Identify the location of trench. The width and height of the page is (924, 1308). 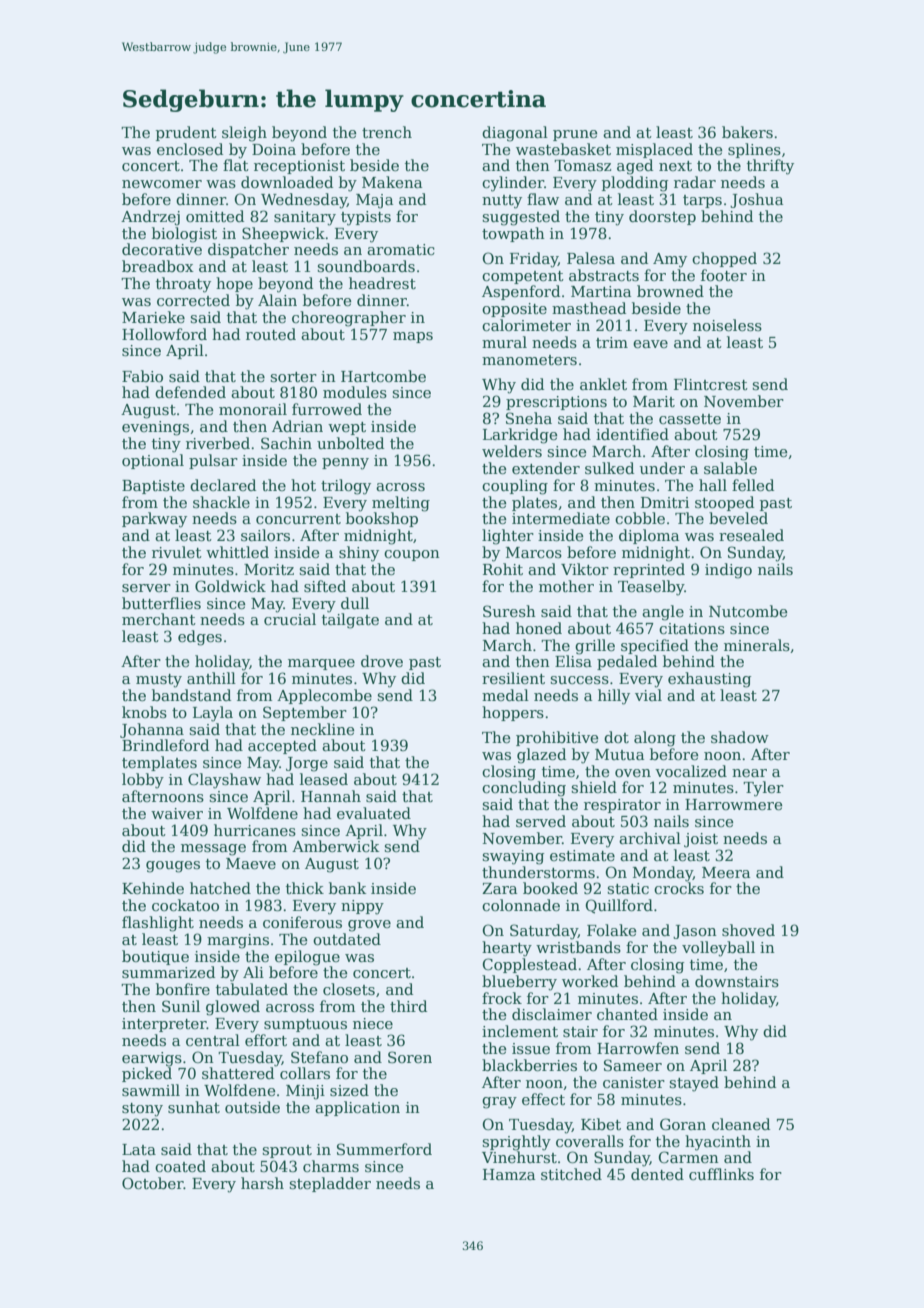
(387, 132).
